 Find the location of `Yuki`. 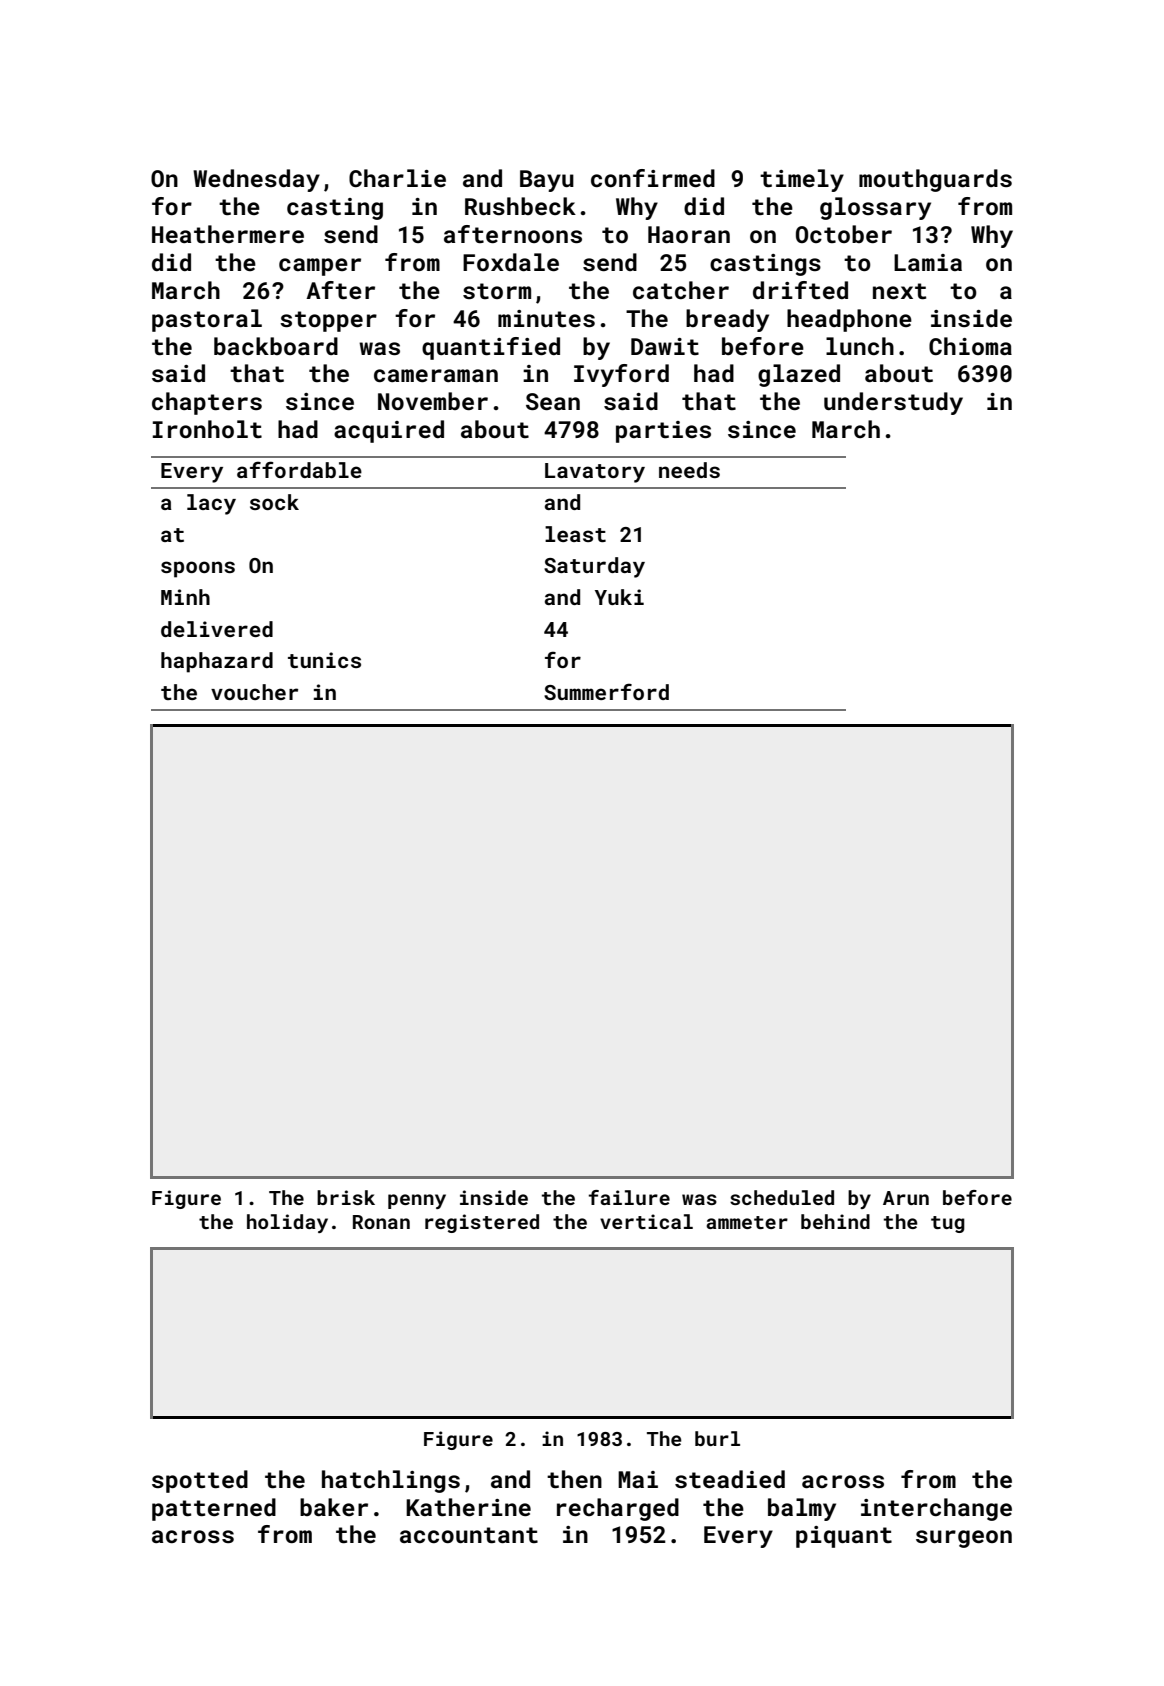

Yuki is located at coordinates (619, 597).
